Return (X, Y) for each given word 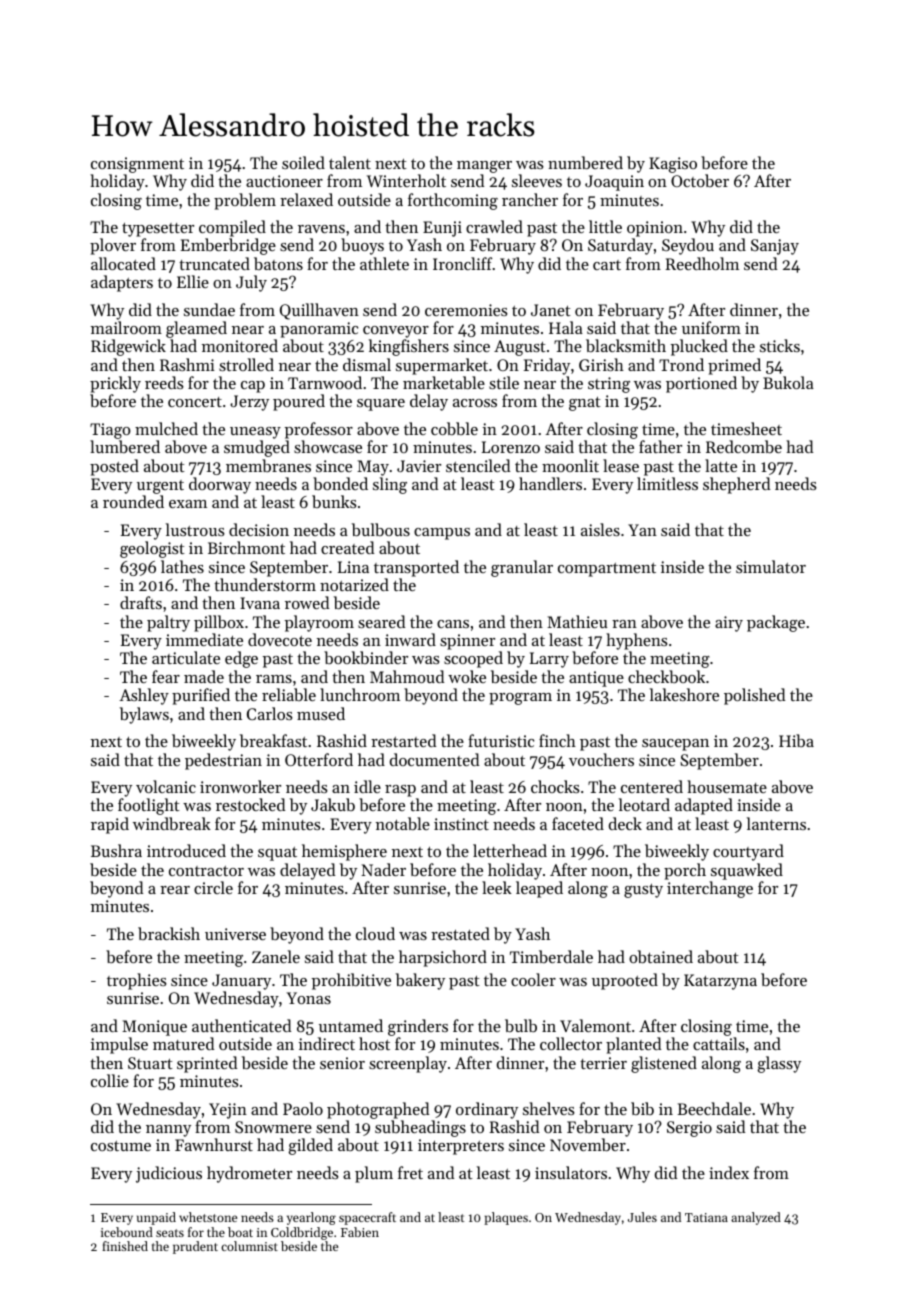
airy (729, 624)
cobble (454, 428)
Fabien (360, 1232)
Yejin (228, 1111)
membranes (268, 465)
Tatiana (706, 1217)
